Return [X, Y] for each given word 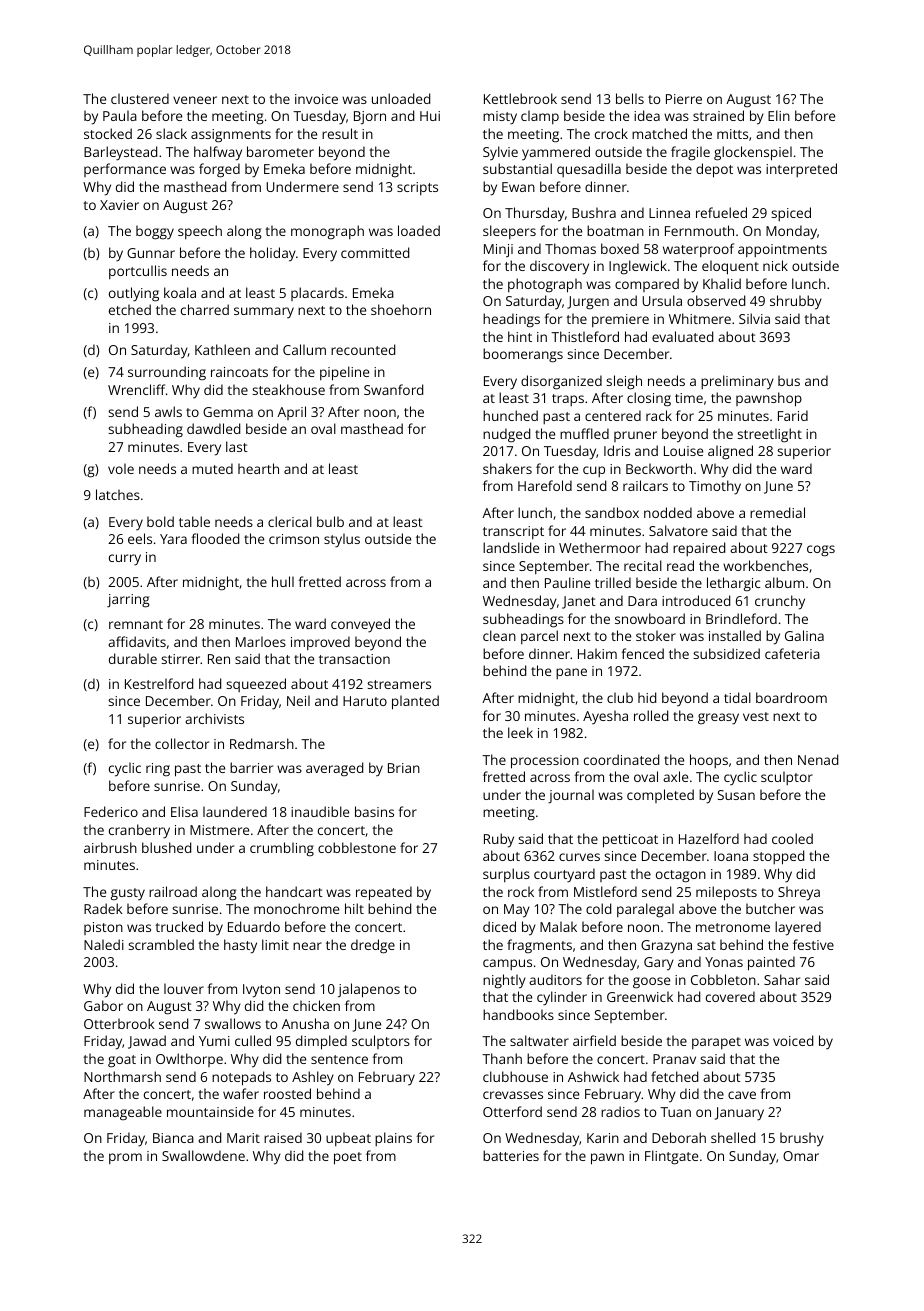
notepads [241, 1078]
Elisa [184, 811]
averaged [334, 769]
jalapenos [369, 990]
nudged [506, 435]
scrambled [161, 944]
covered [730, 996]
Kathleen [222, 349]
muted [212, 468]
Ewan [518, 187]
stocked [108, 133]
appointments [782, 250]
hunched [510, 415]
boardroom [791, 697]
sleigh [624, 382]
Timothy [715, 487]
